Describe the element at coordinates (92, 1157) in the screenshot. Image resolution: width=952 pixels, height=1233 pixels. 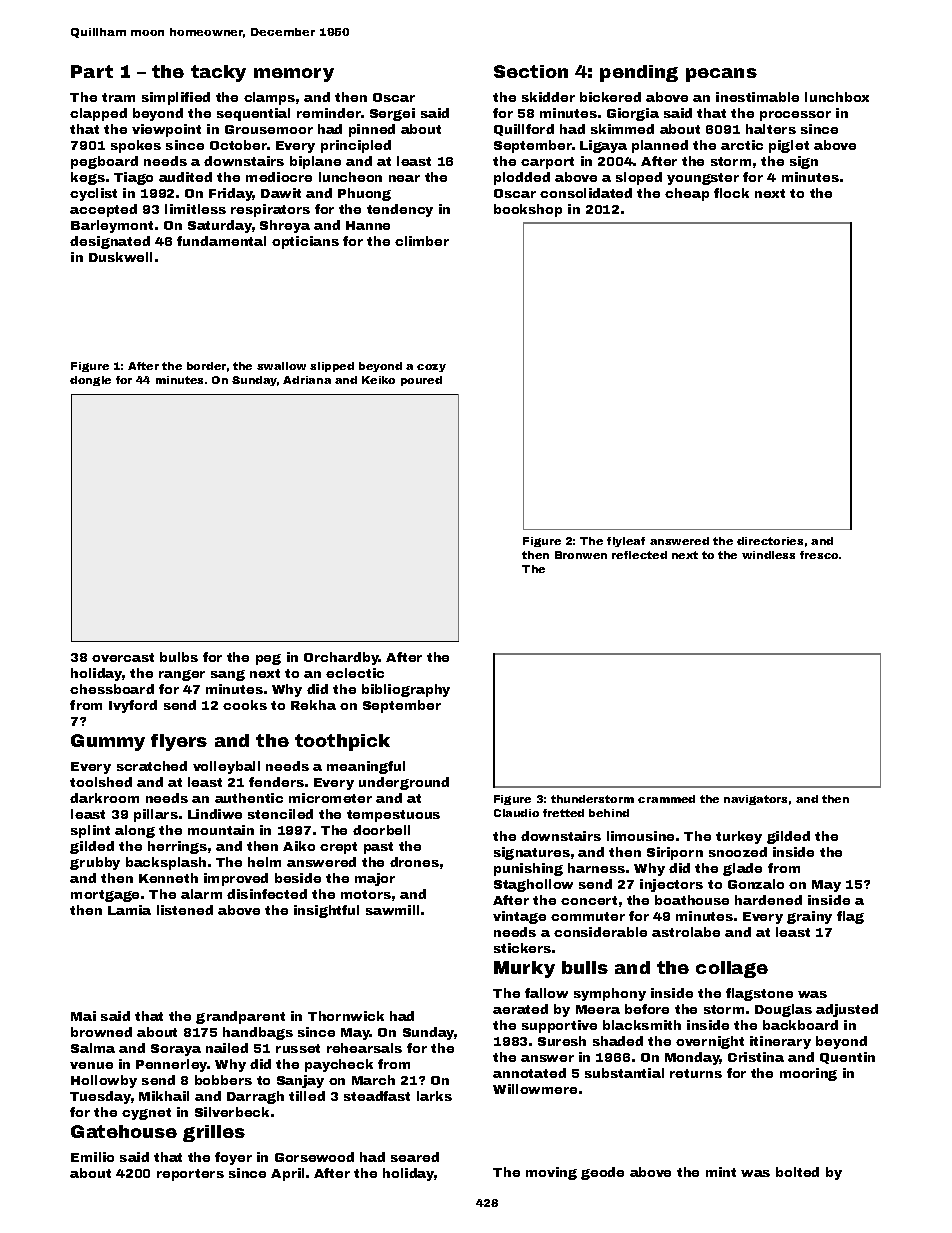
I see `Emilio` at that location.
